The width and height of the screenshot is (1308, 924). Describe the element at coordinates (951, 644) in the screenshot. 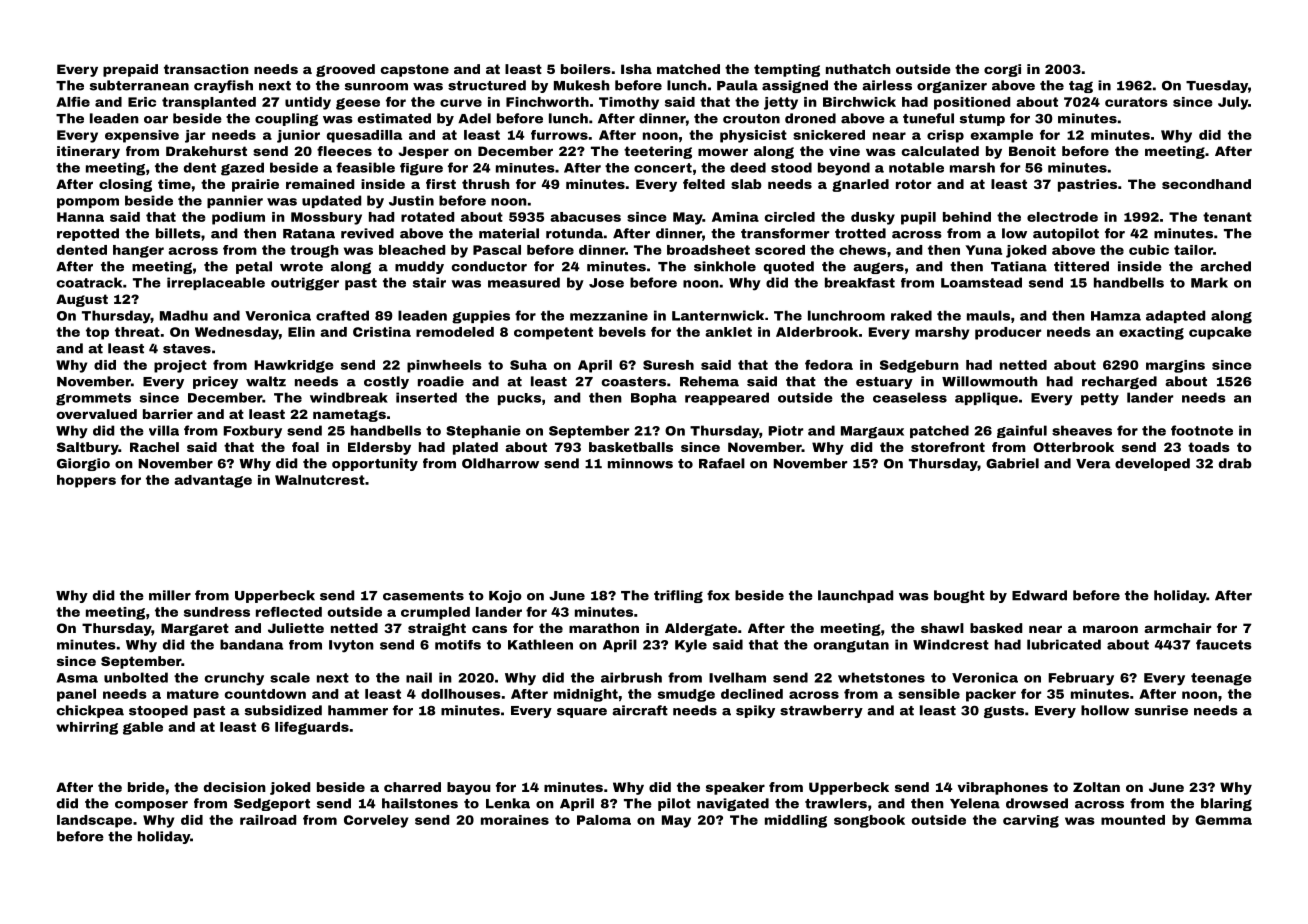

I see `Windcrest` at that location.
